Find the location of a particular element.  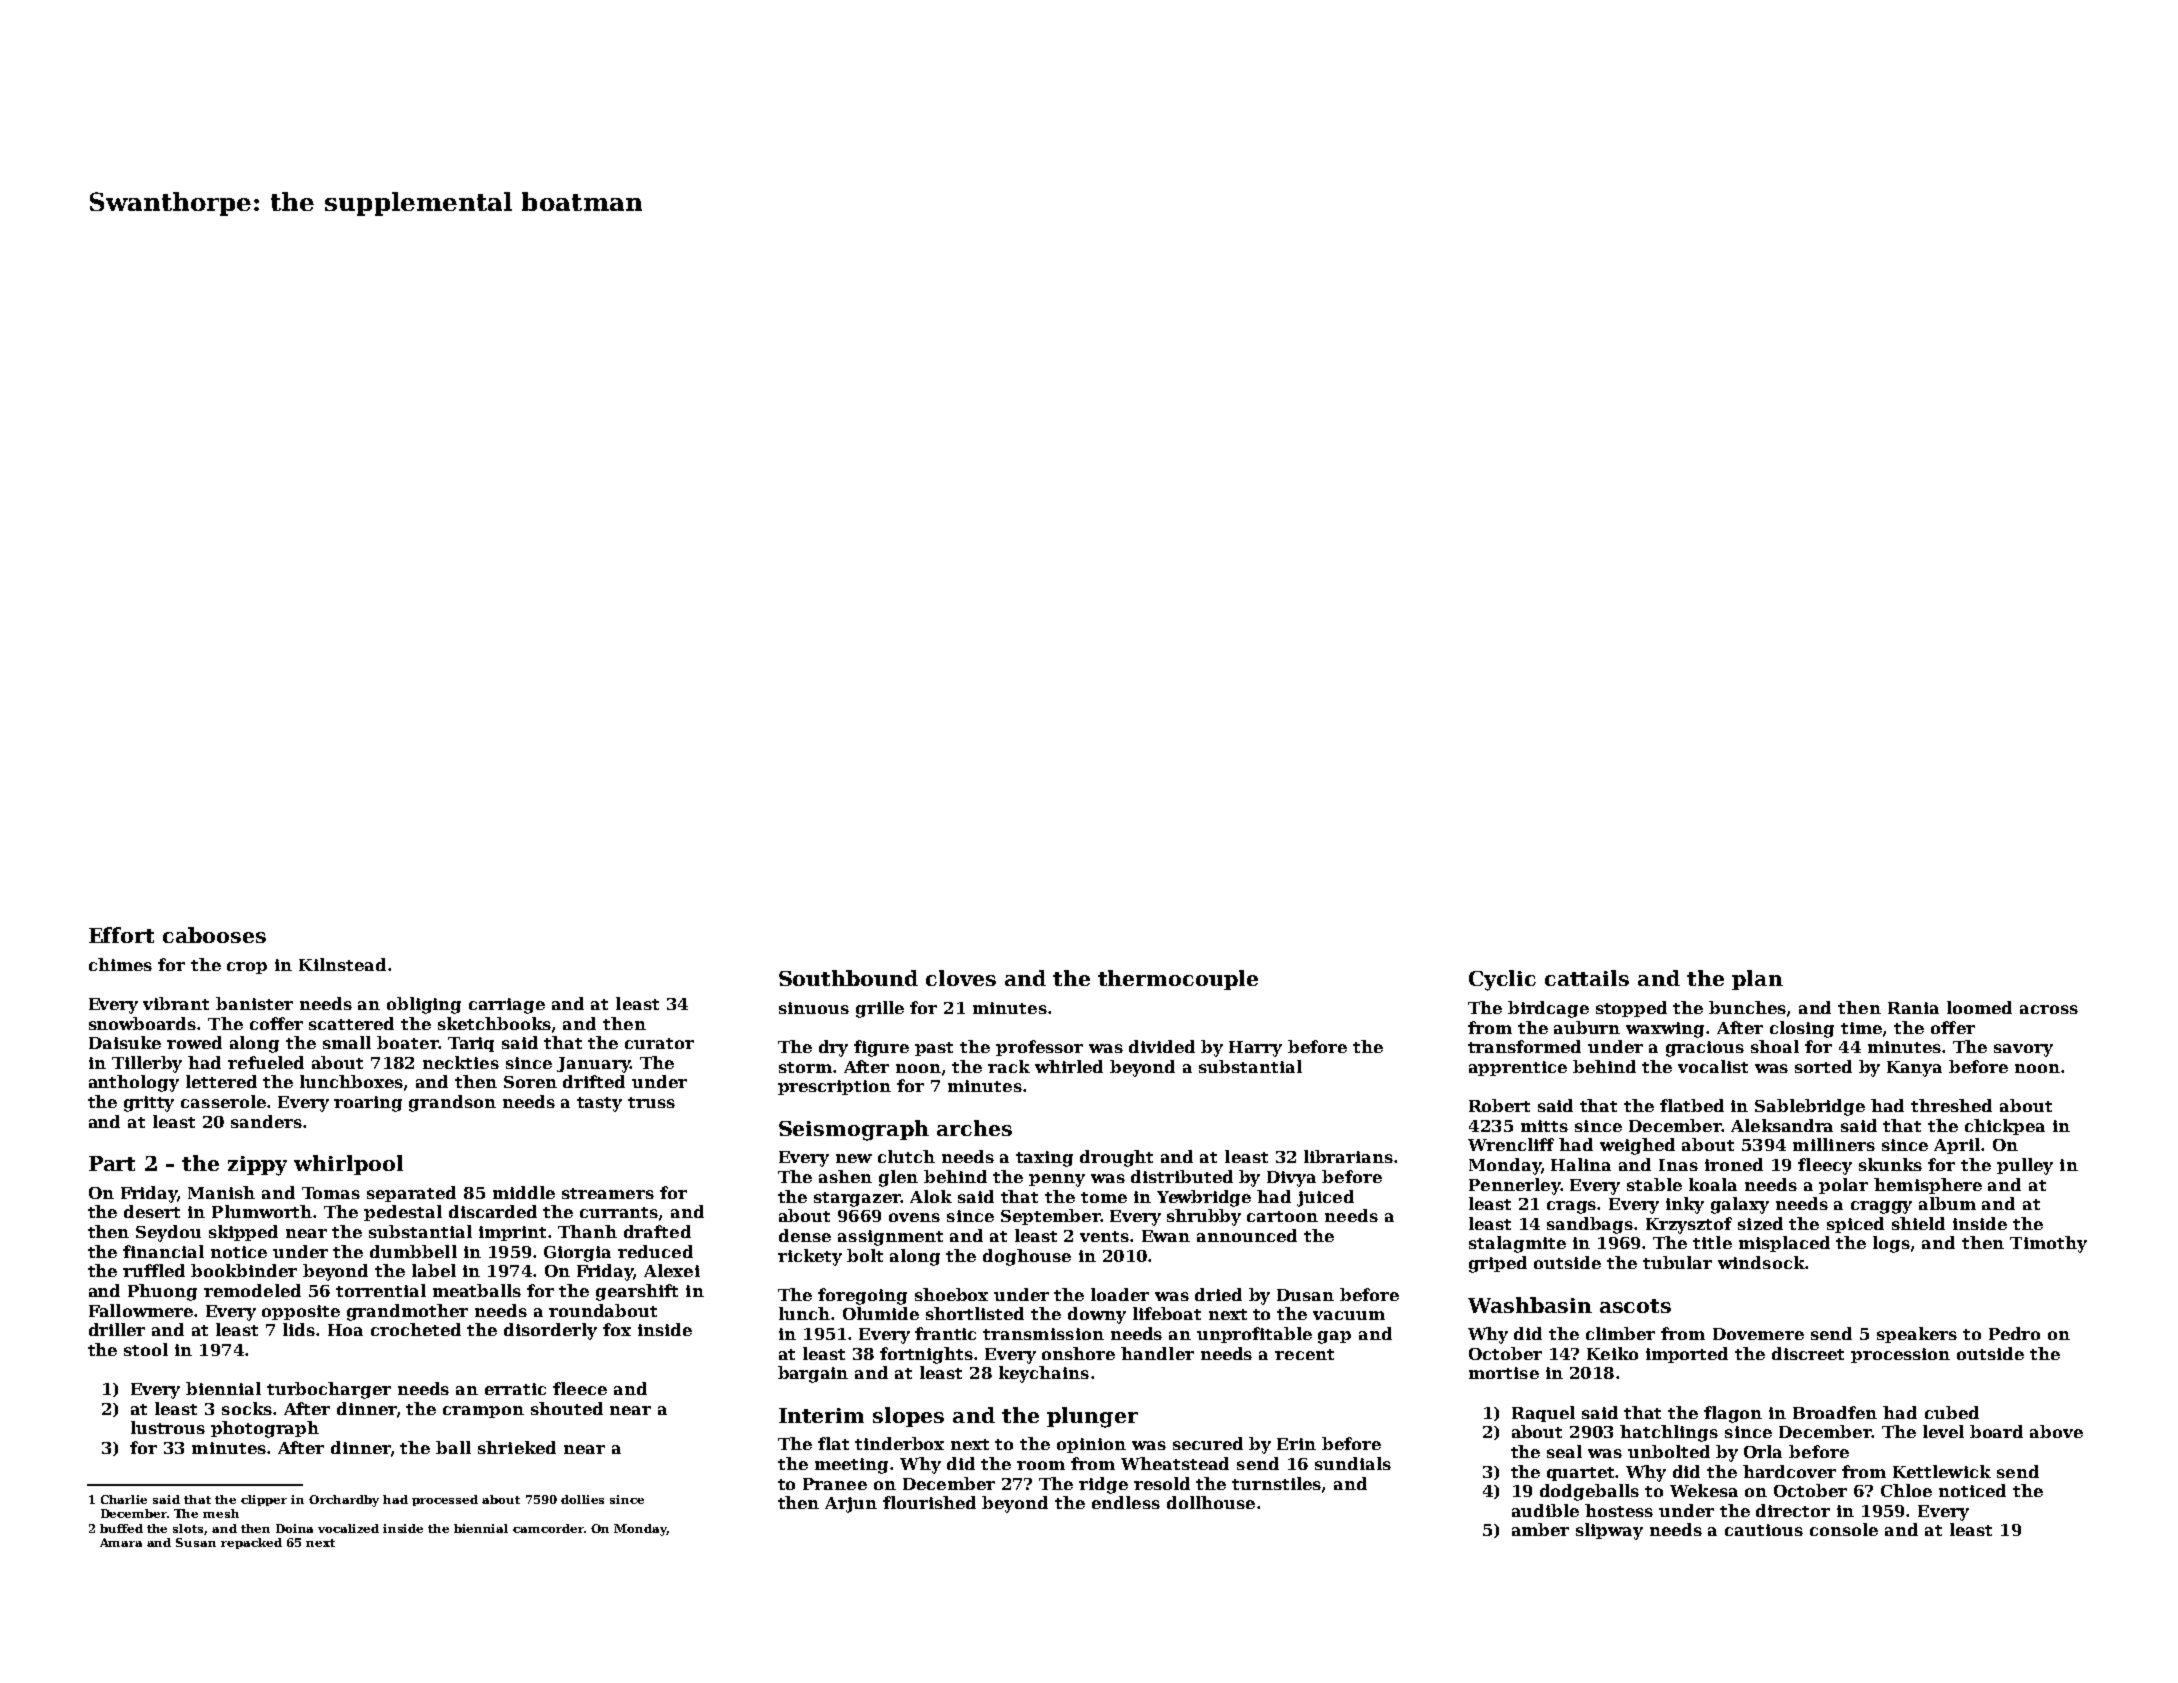

whirlpool is located at coordinates (348, 1165).
